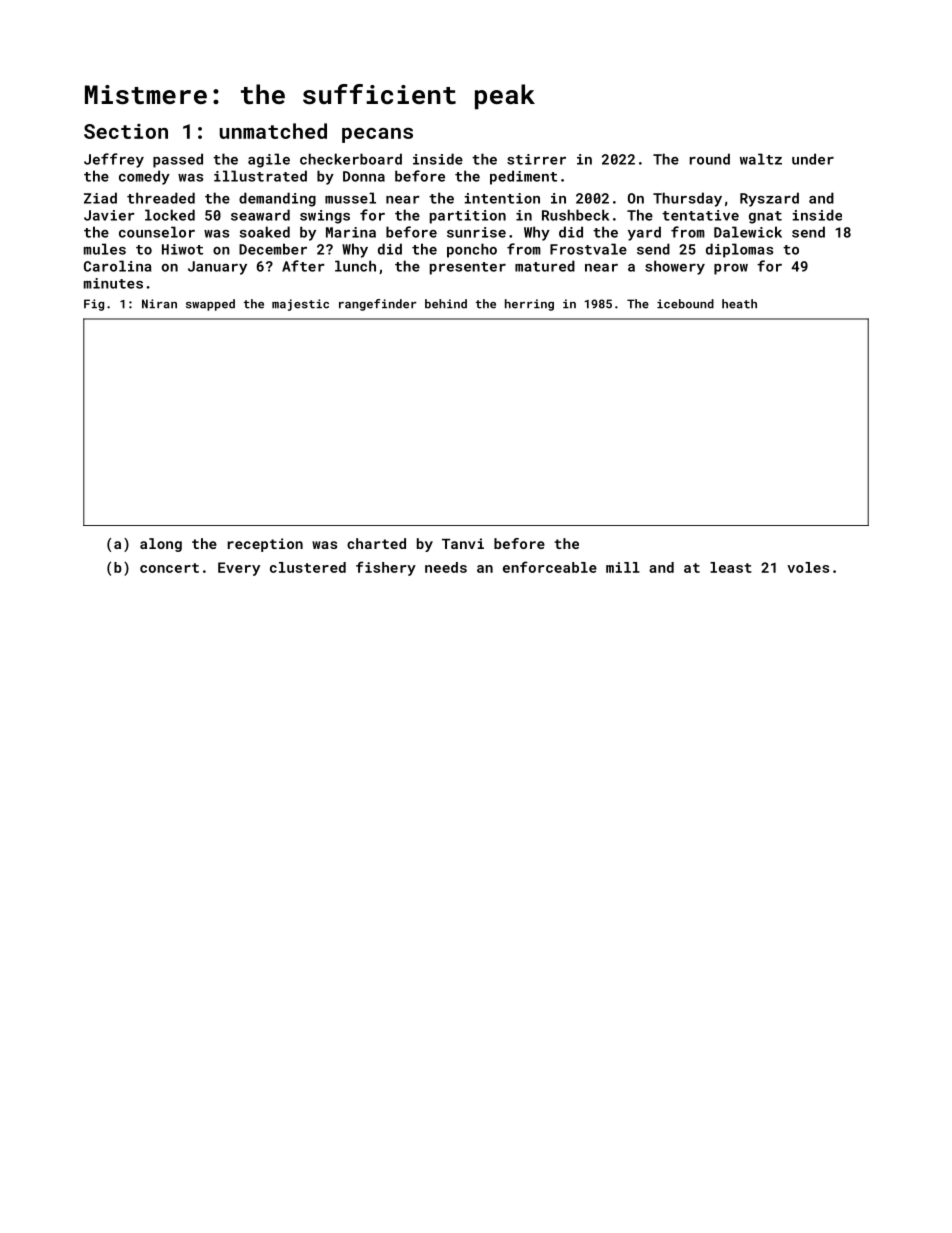 The width and height of the page is (952, 1233). What do you see at coordinates (545, 266) in the page?
I see `matured` at bounding box center [545, 266].
